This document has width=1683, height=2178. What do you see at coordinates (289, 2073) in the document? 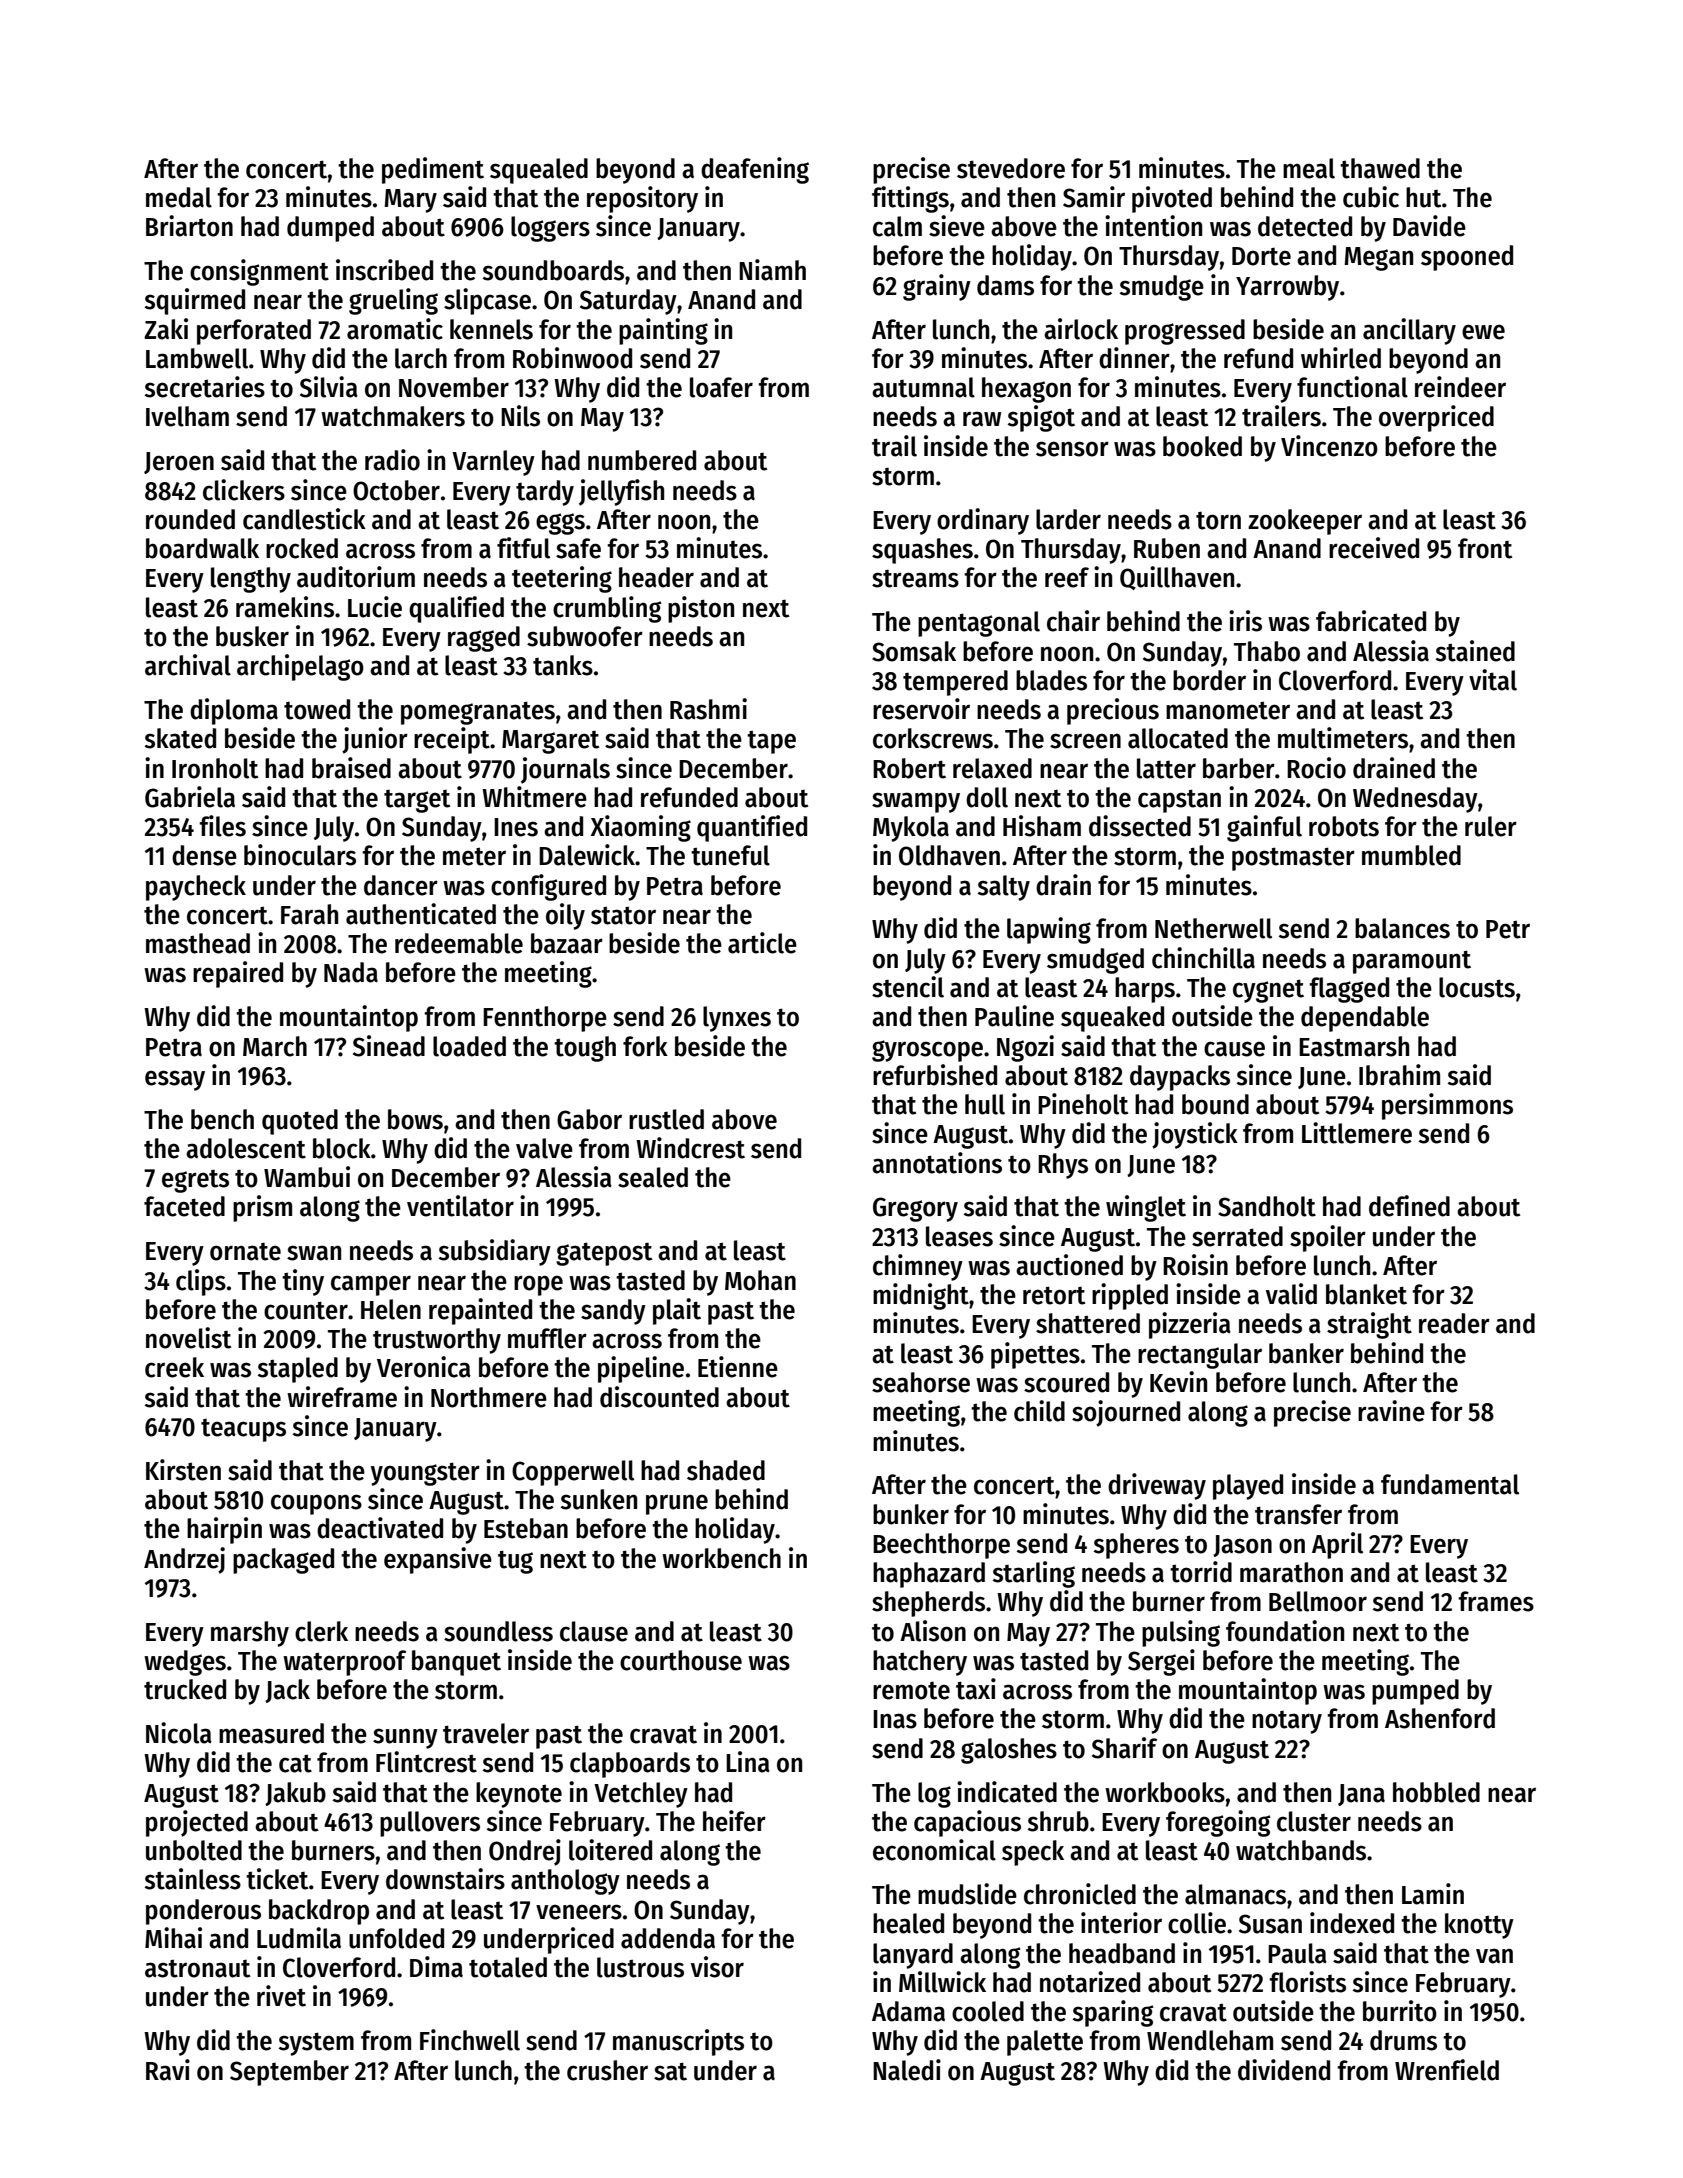
I see `September` at bounding box center [289, 2073].
